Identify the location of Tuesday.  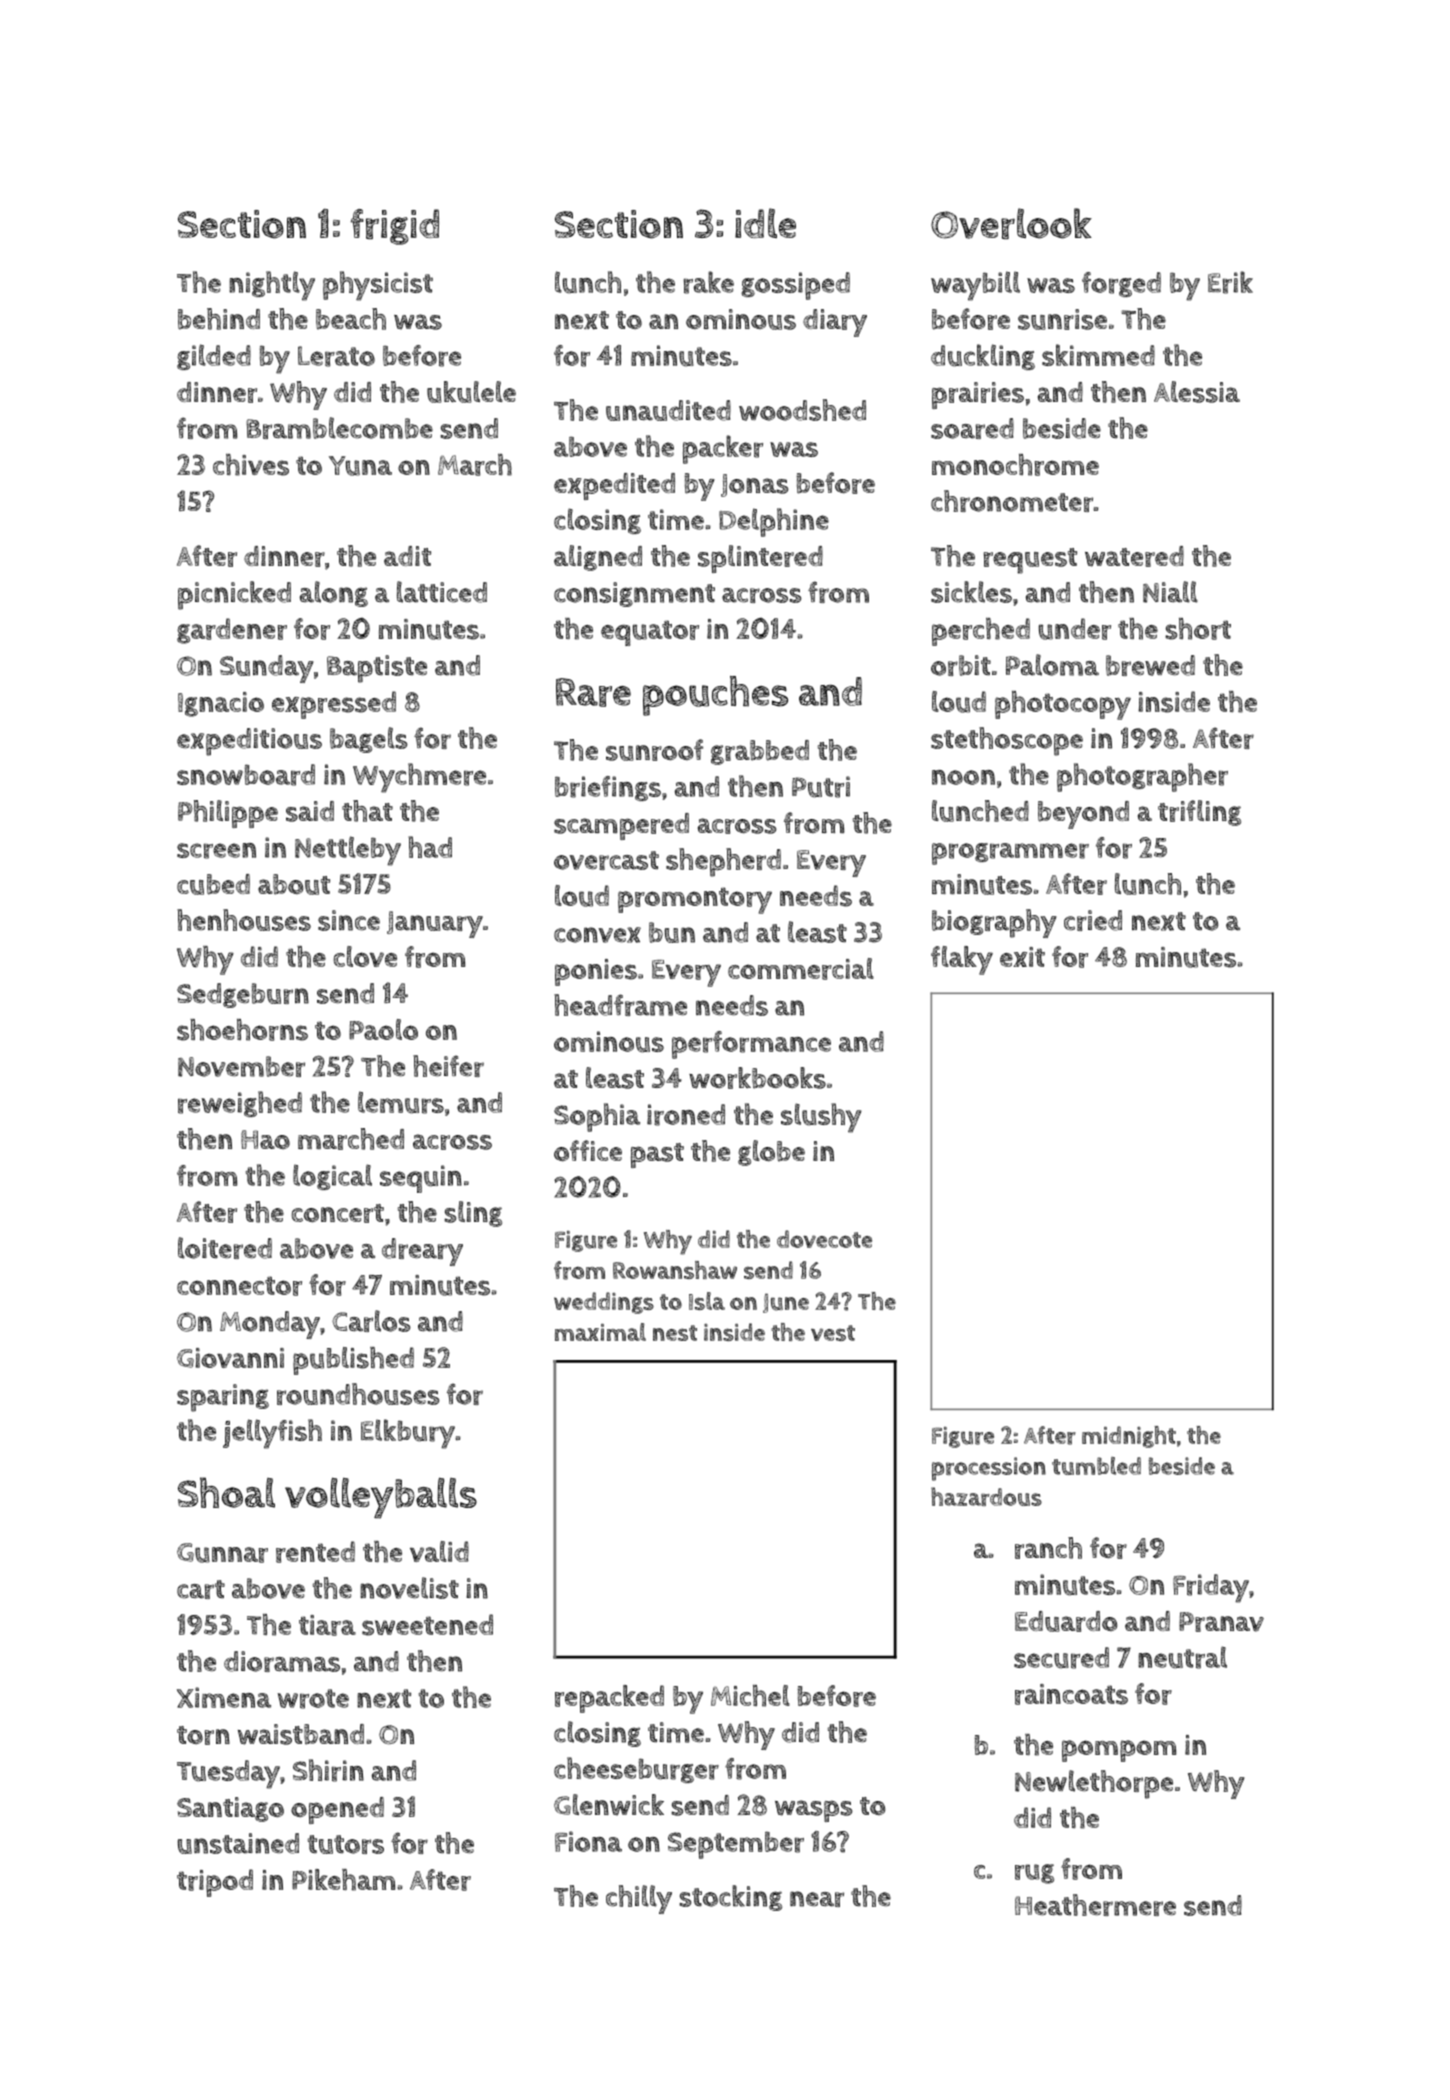
(228, 1774).
